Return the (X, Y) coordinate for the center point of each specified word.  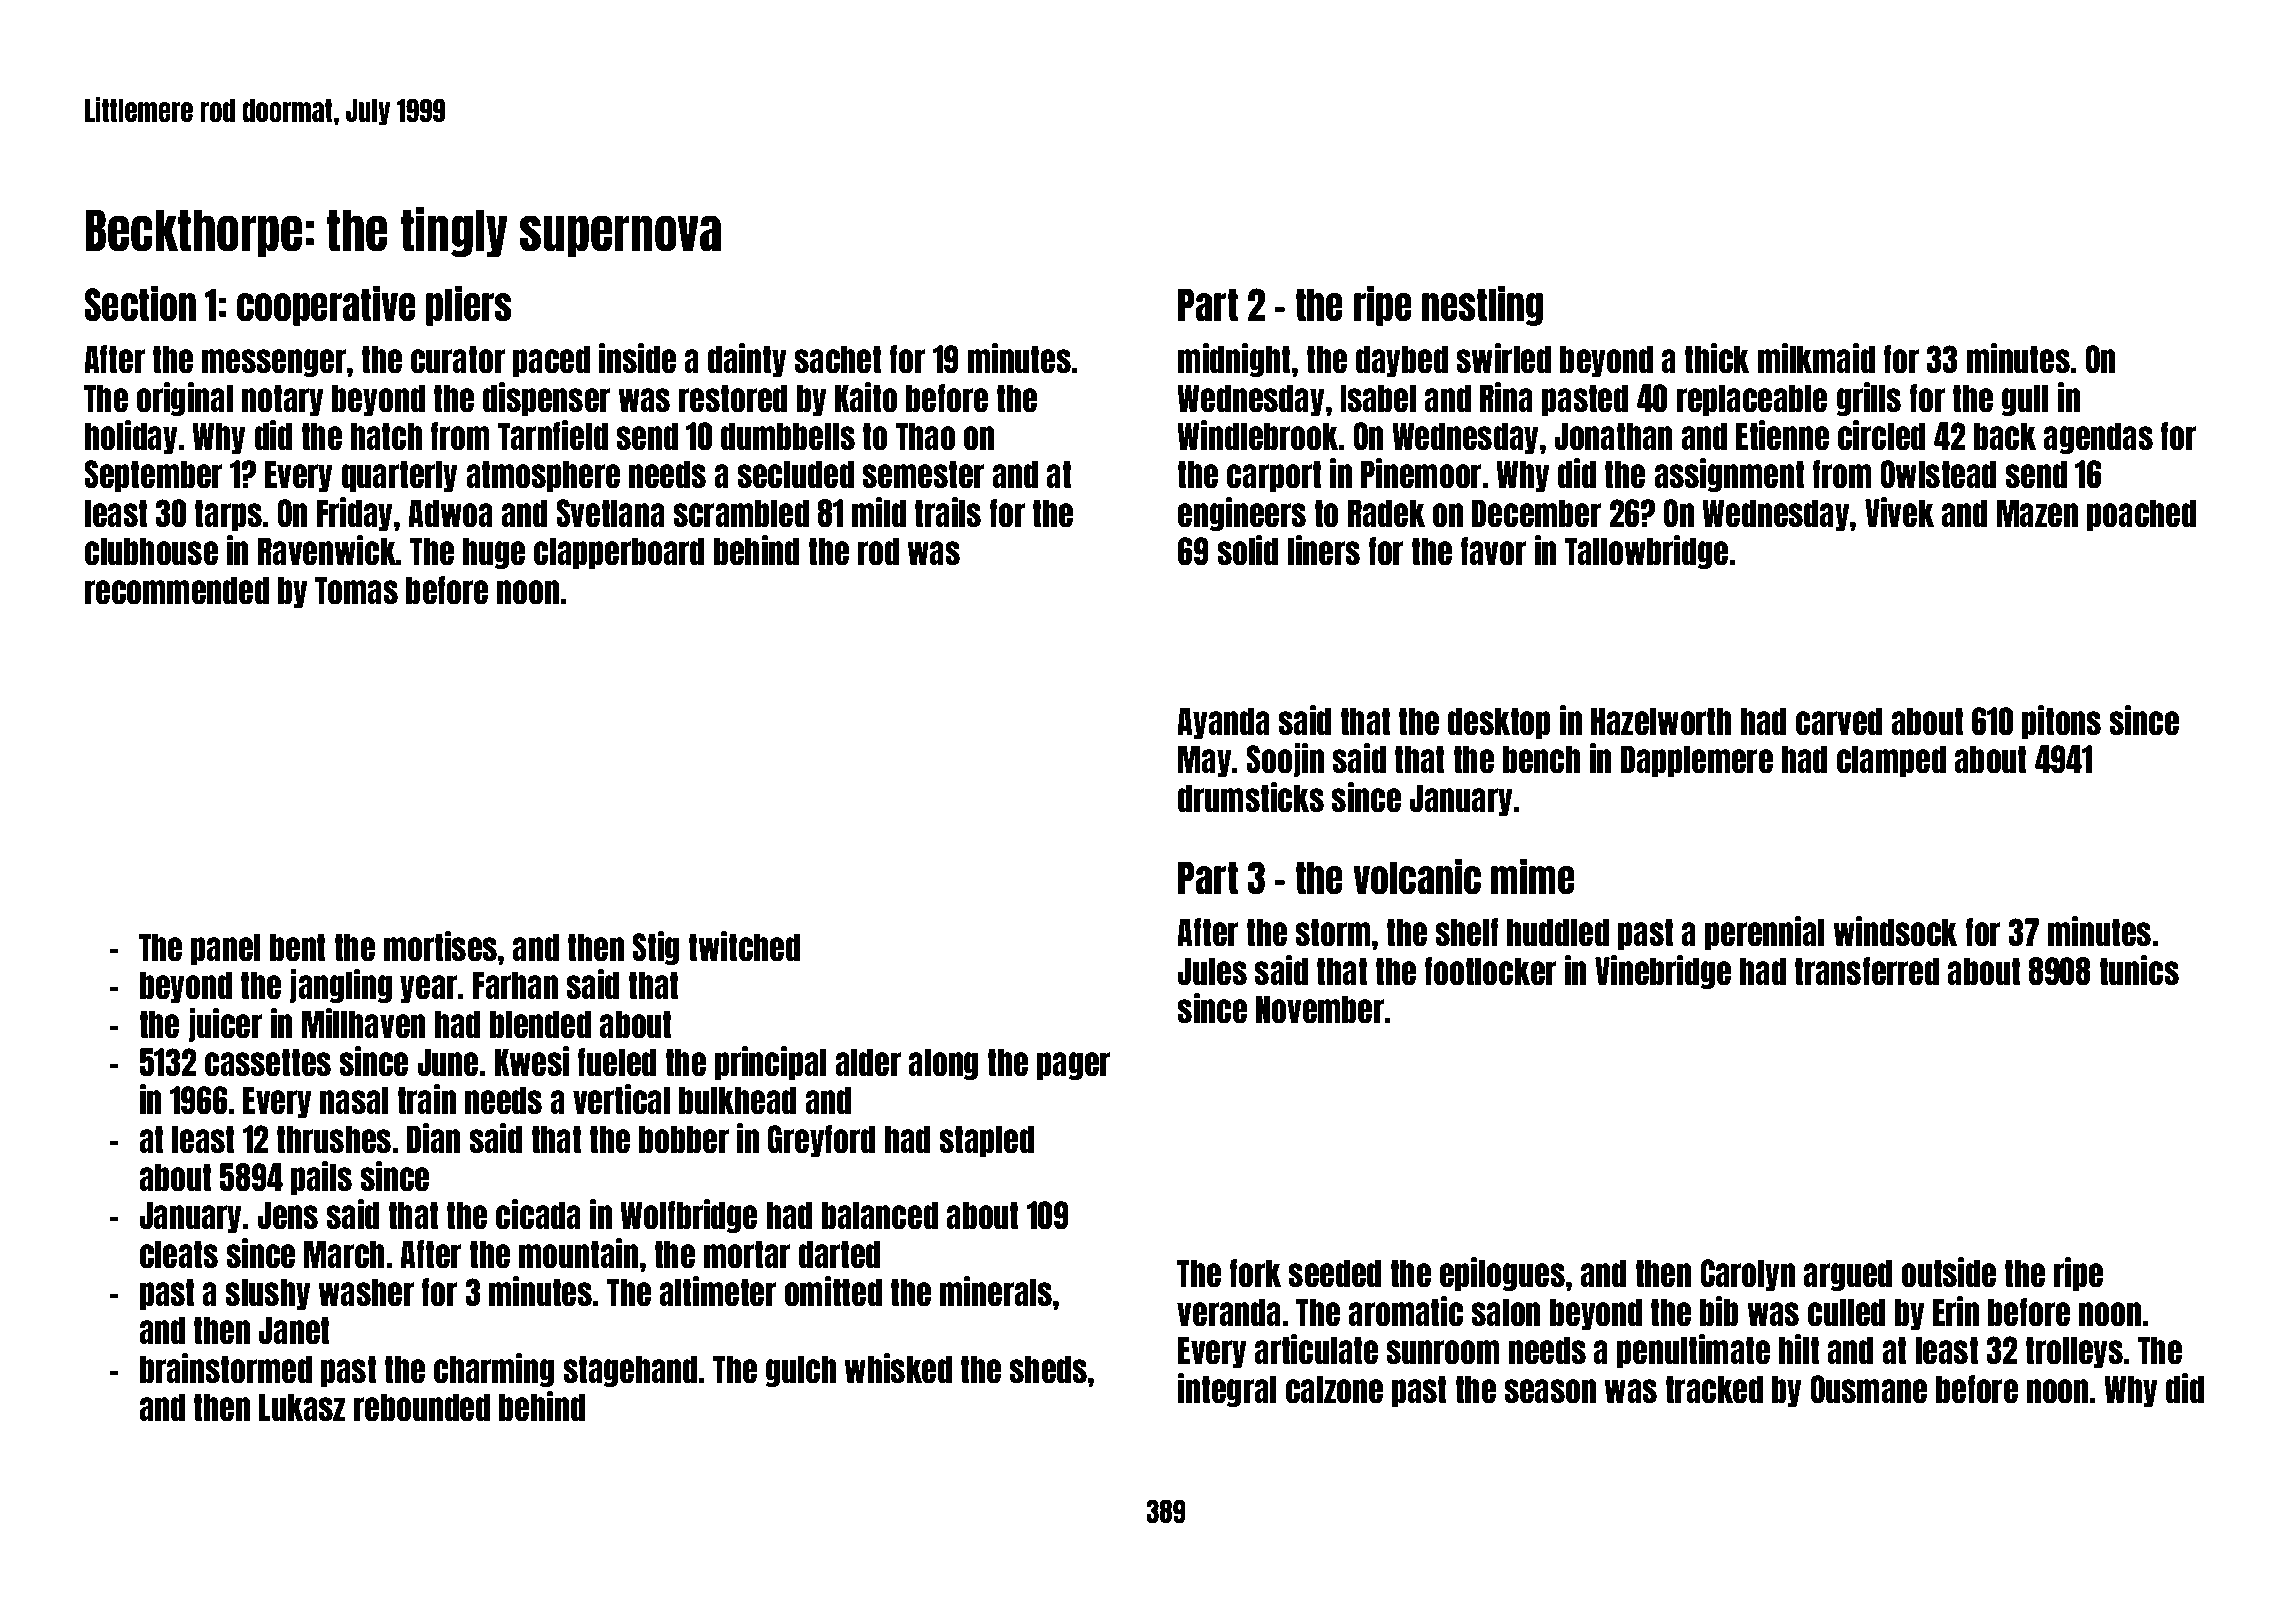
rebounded (422, 1407)
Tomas (356, 590)
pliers (468, 306)
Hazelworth (1661, 721)
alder (868, 1062)
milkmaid (1816, 358)
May (1204, 761)
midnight (1234, 360)
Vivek (1899, 512)
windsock (1895, 931)
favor (1493, 551)
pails (321, 1178)
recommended (177, 590)
